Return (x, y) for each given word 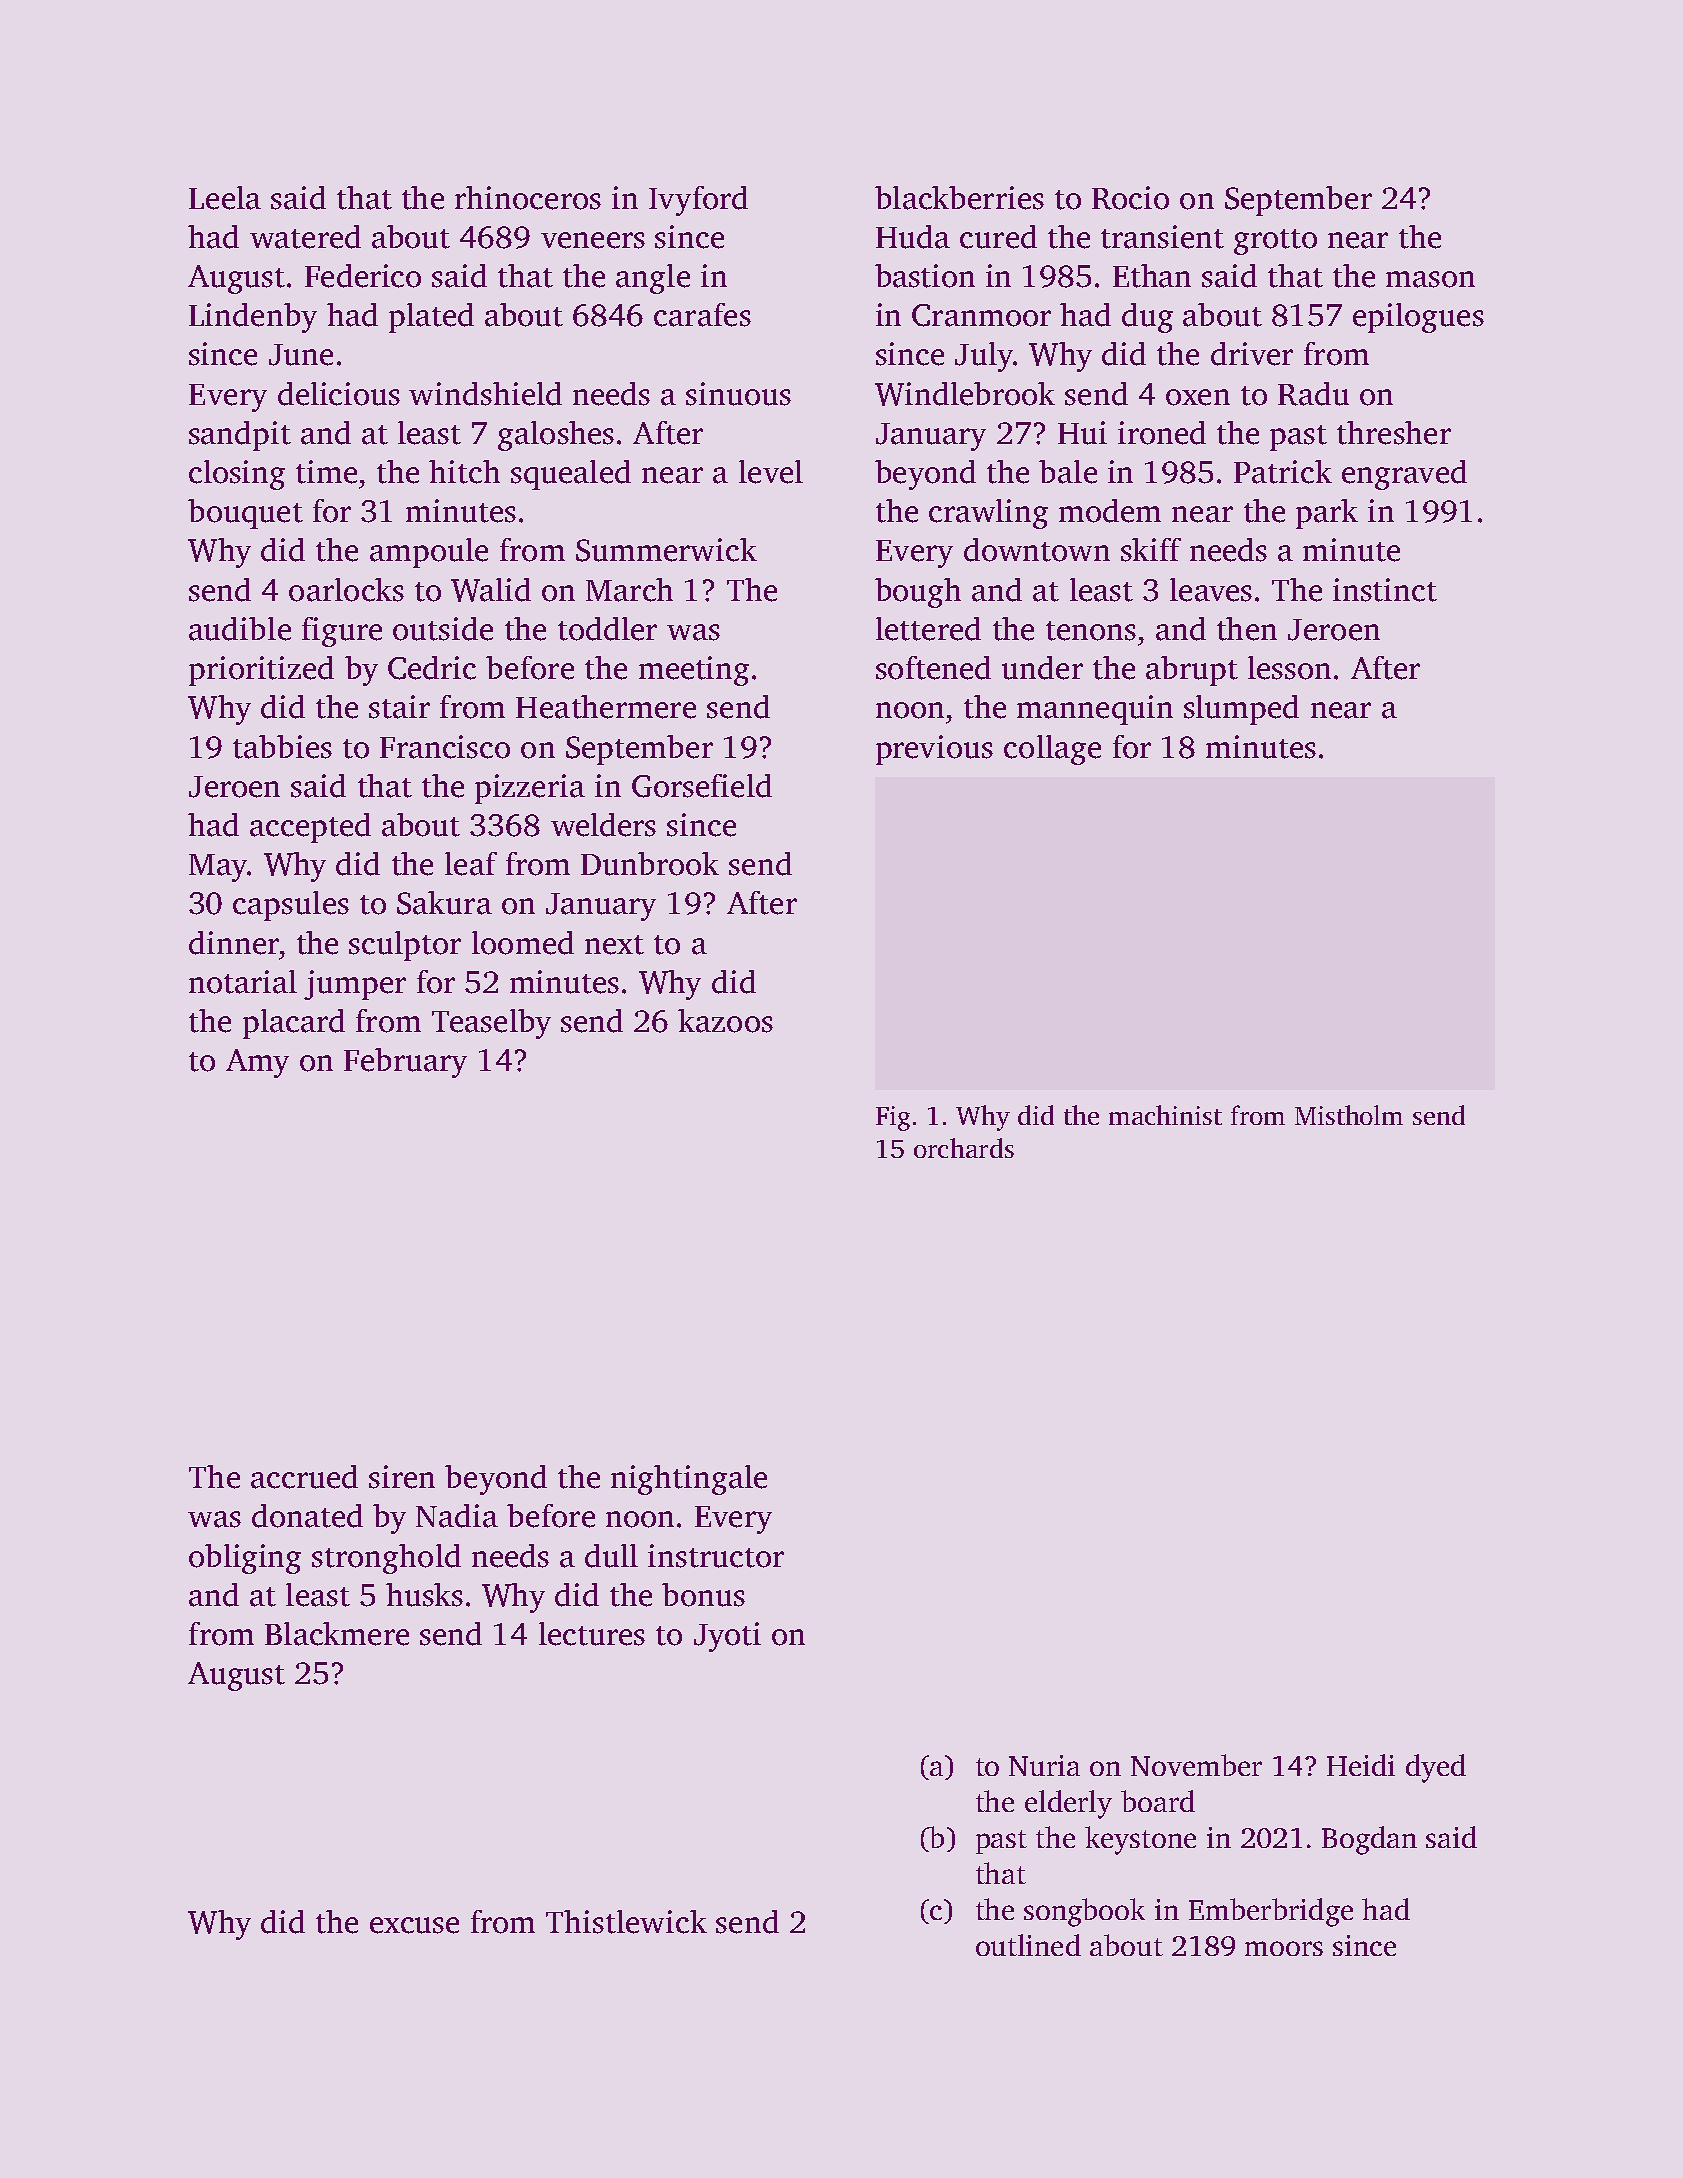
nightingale (689, 1480)
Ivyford (698, 201)
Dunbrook (650, 864)
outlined (1028, 1945)
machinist (1165, 1115)
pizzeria (530, 789)
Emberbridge (1271, 1912)
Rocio (1130, 198)
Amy (257, 1063)
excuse (414, 1925)
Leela (225, 198)
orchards (964, 1148)
